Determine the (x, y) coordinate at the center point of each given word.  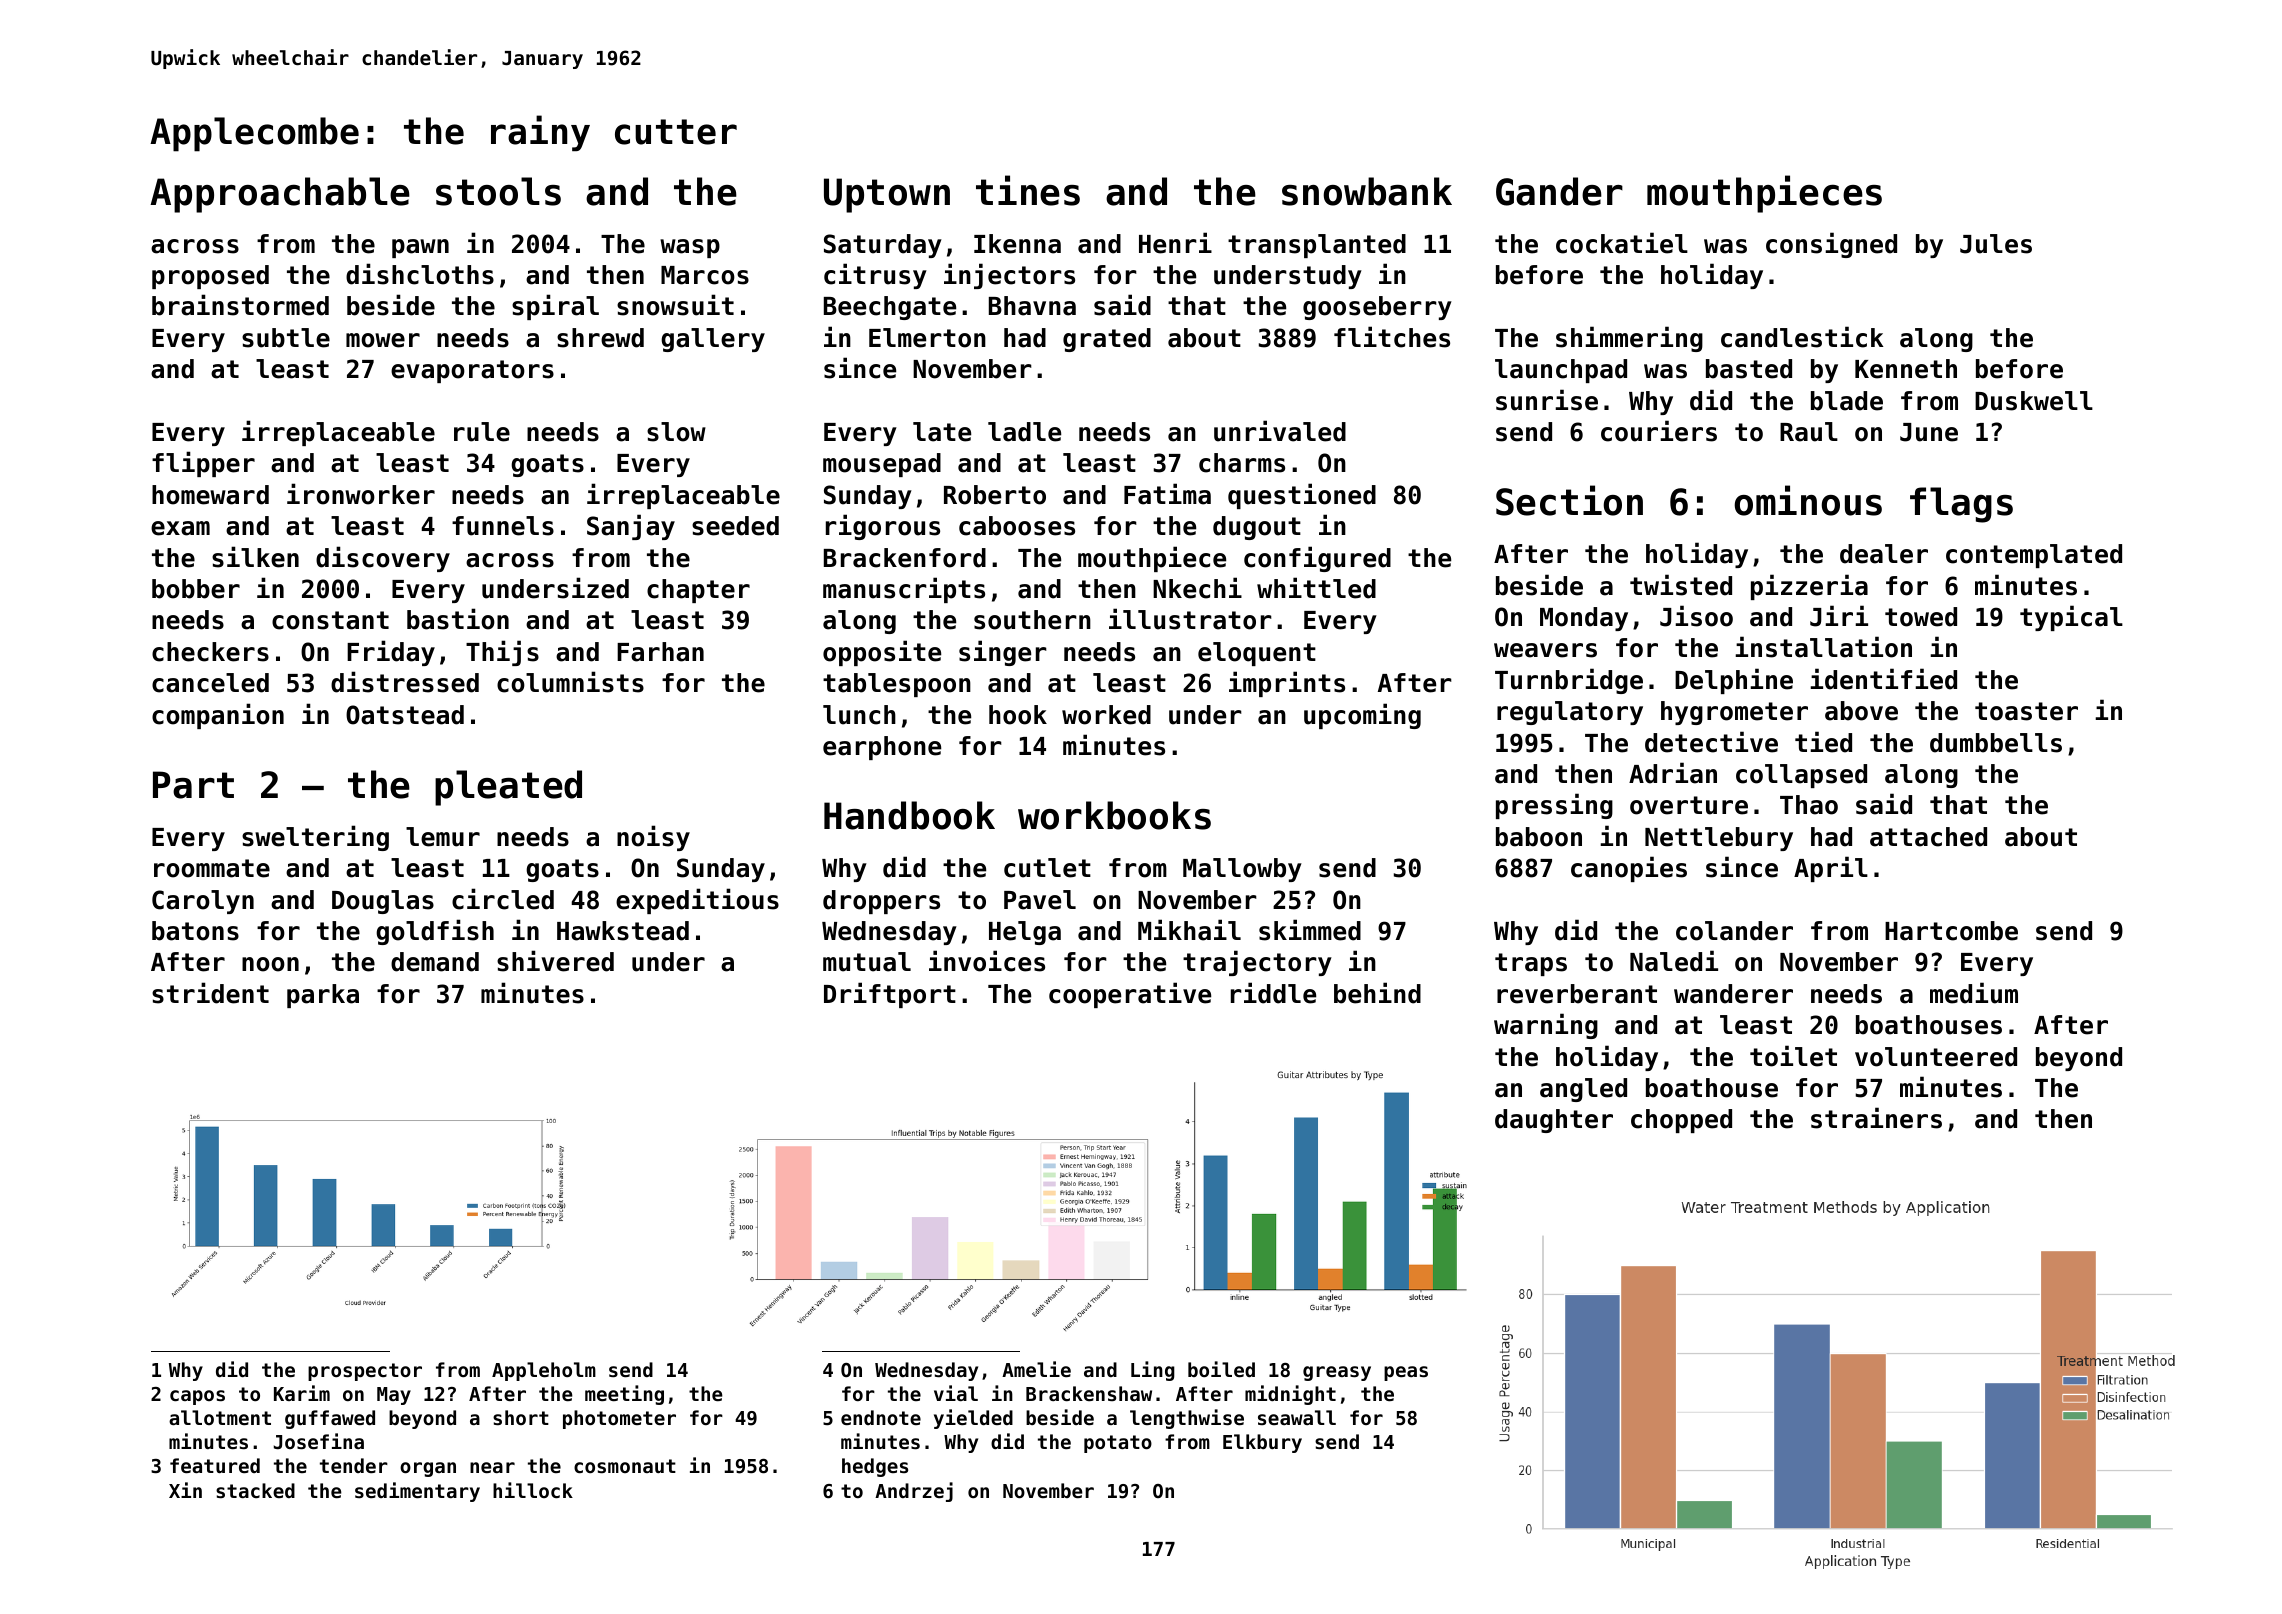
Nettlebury (1719, 839)
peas (1406, 1373)
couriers (1659, 431)
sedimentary (417, 1492)
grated (1107, 340)
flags (1961, 505)
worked (1106, 715)
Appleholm (544, 1371)
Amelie (1036, 1369)
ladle (1024, 432)
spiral (555, 307)
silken (255, 557)
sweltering (315, 838)
